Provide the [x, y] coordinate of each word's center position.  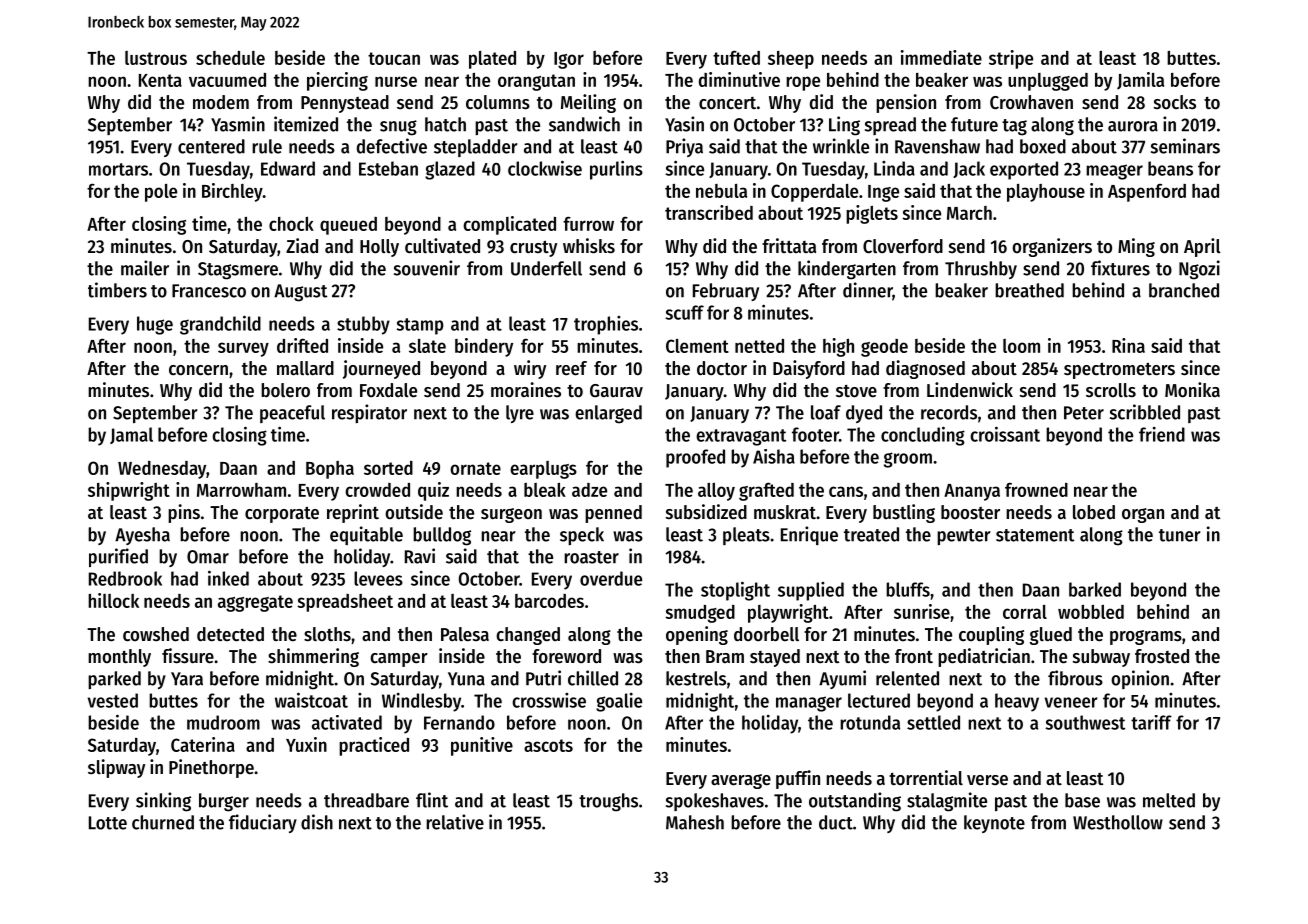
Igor [569, 60]
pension [906, 103]
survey [243, 349]
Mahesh [695, 822]
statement [1035, 535]
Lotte [108, 823]
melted [1169, 800]
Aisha [774, 456]
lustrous [156, 58]
